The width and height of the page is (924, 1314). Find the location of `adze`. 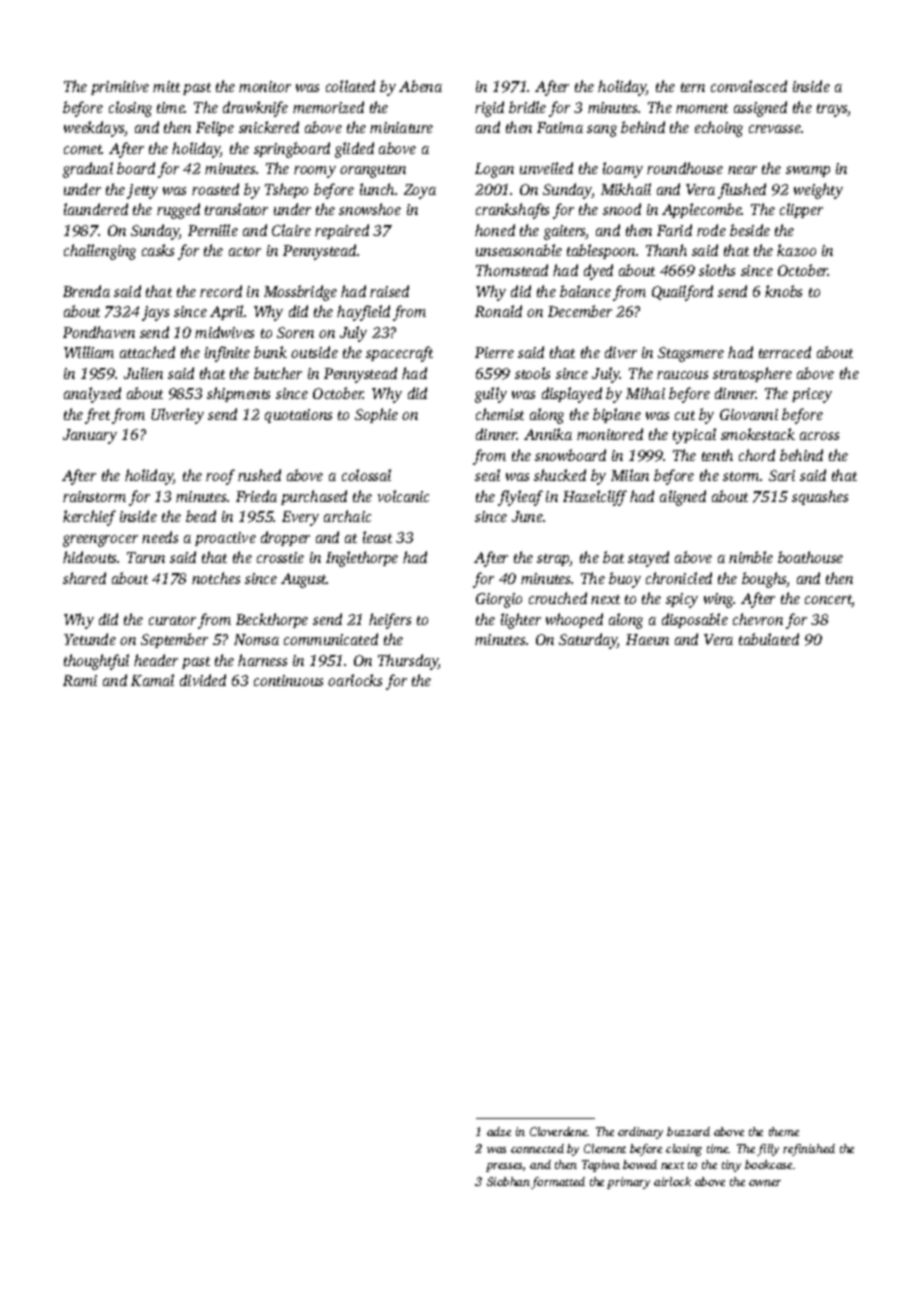

adze is located at coordinates (499, 1131).
